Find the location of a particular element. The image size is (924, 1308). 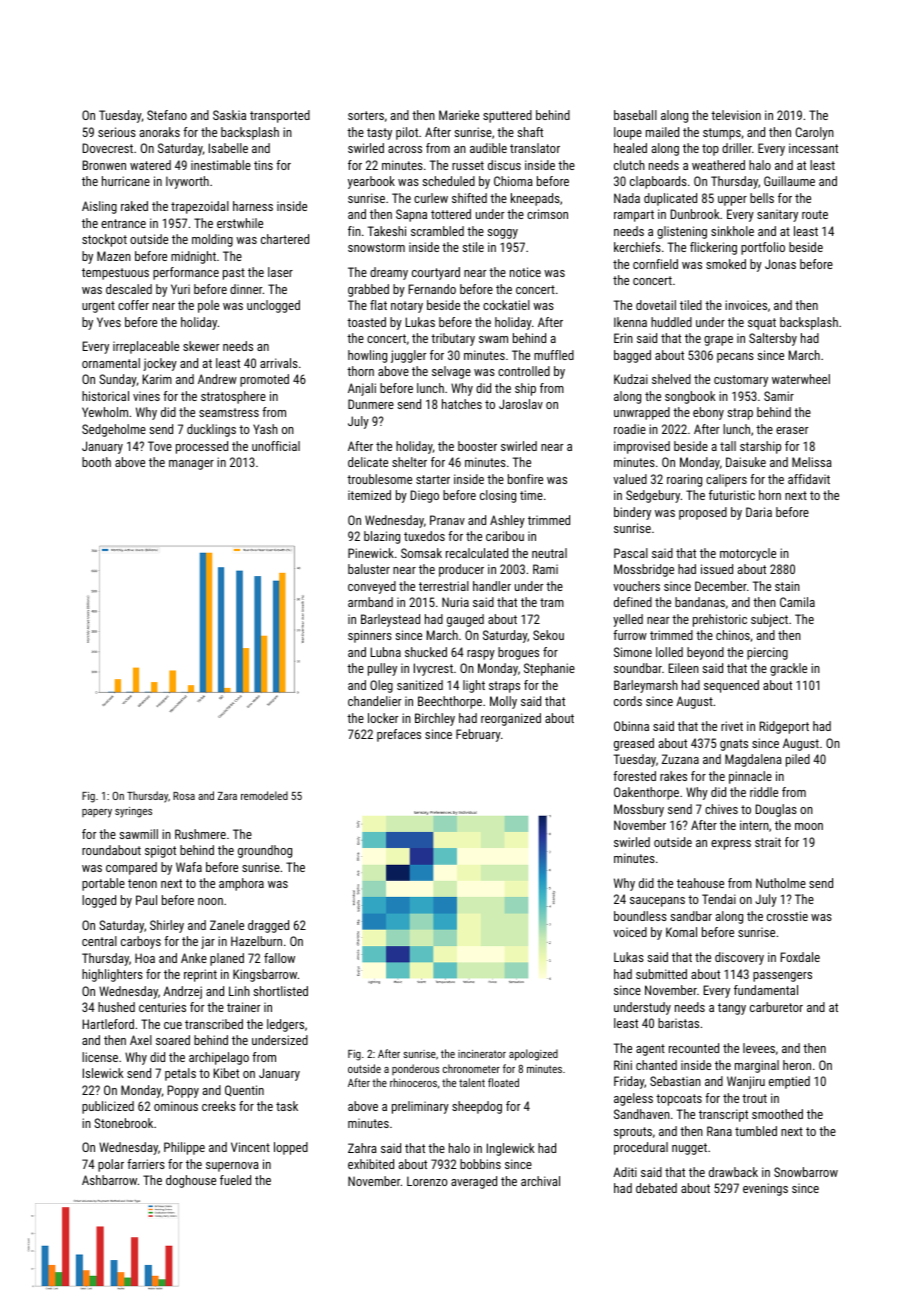

shifted is located at coordinates (469, 198).
